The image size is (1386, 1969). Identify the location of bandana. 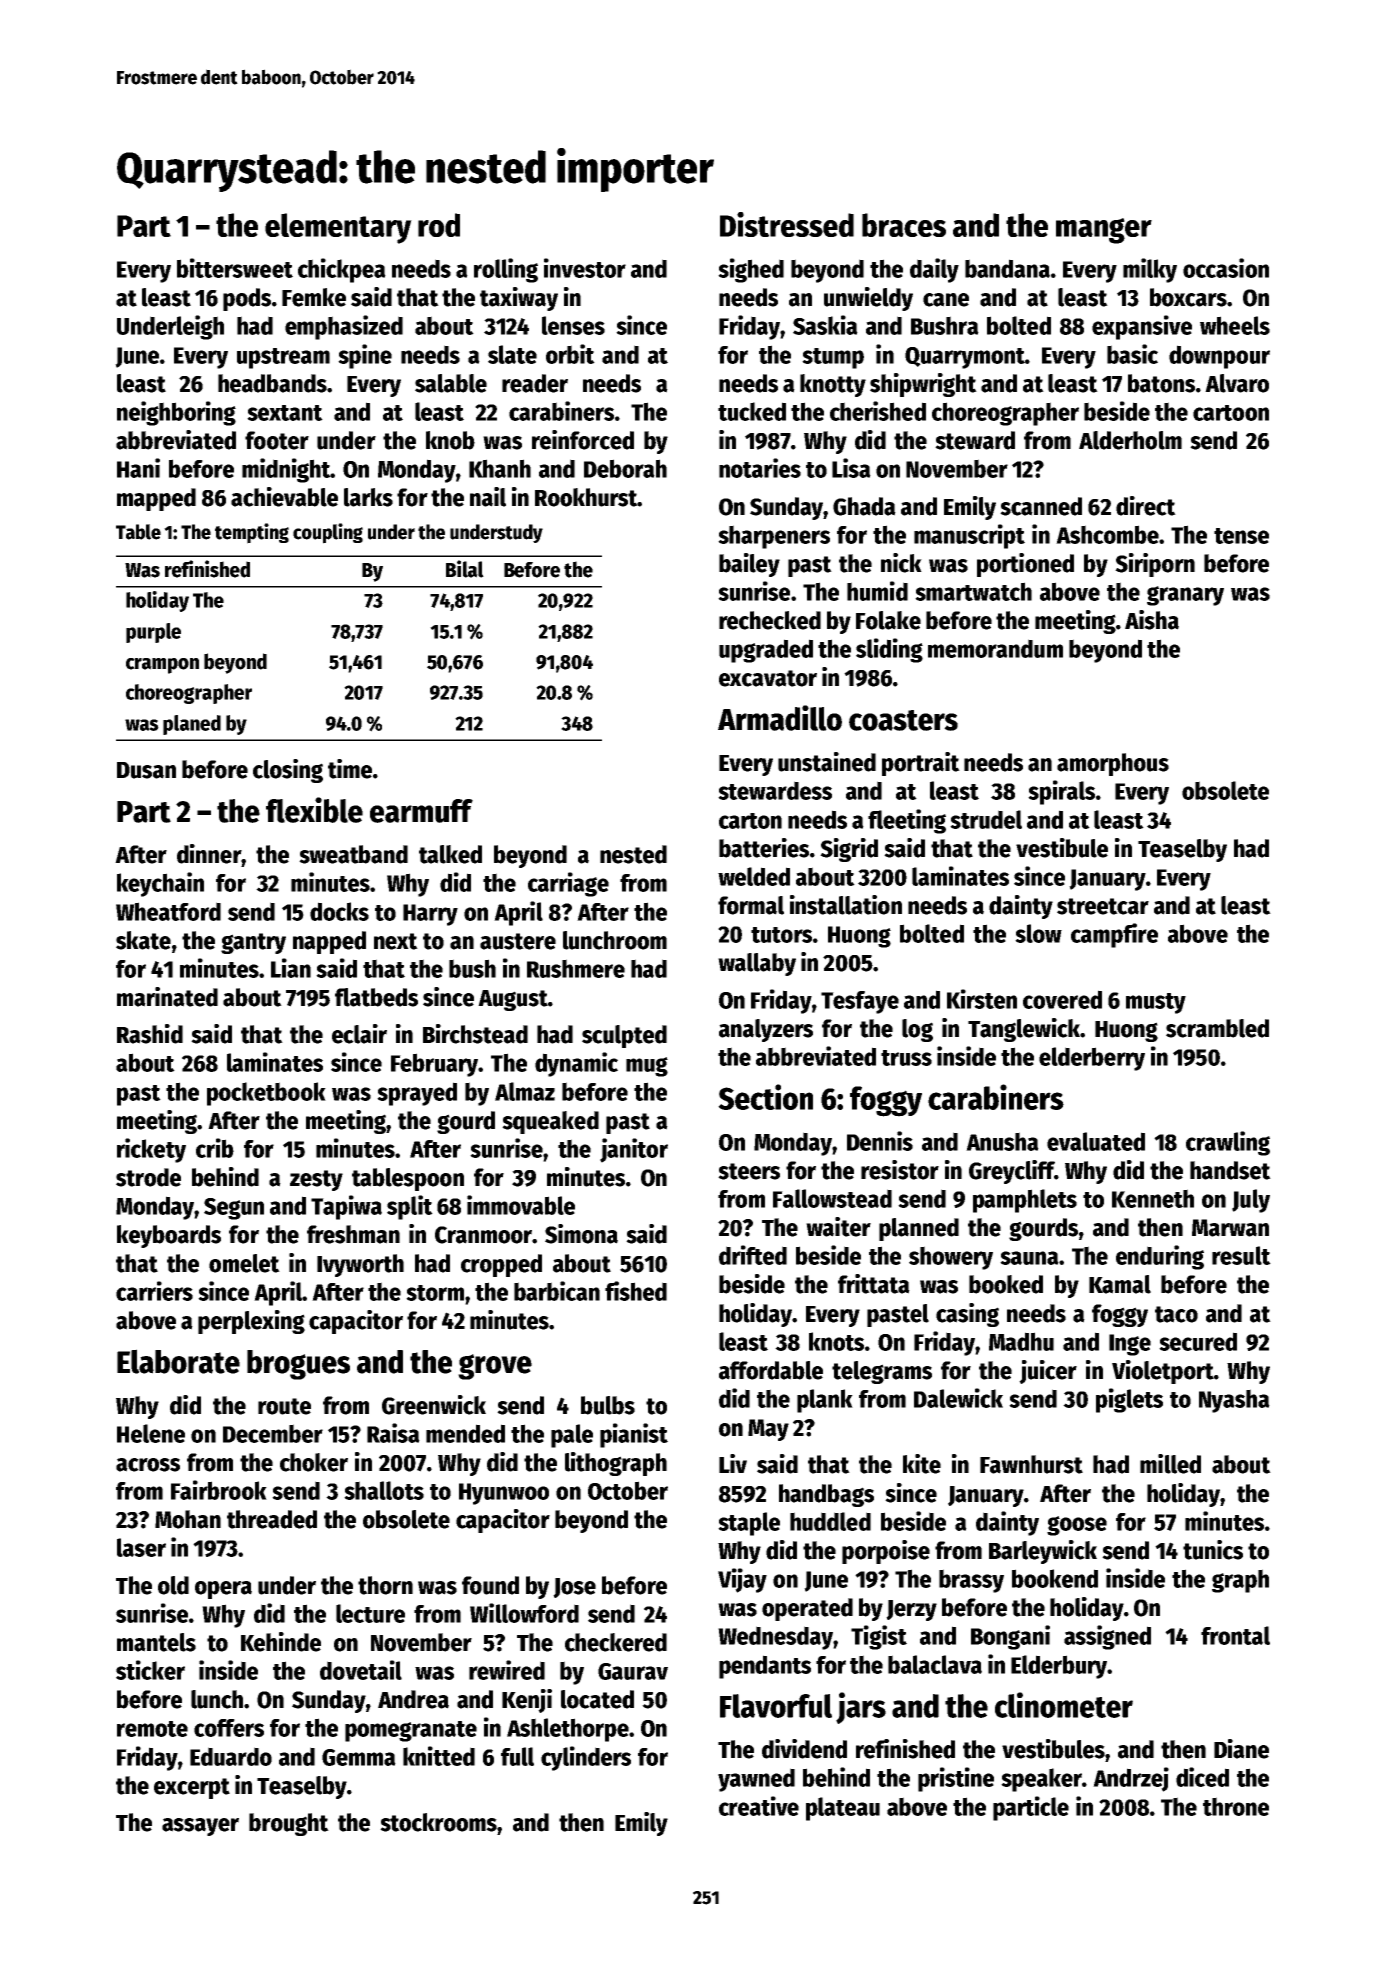
(1007, 268).
